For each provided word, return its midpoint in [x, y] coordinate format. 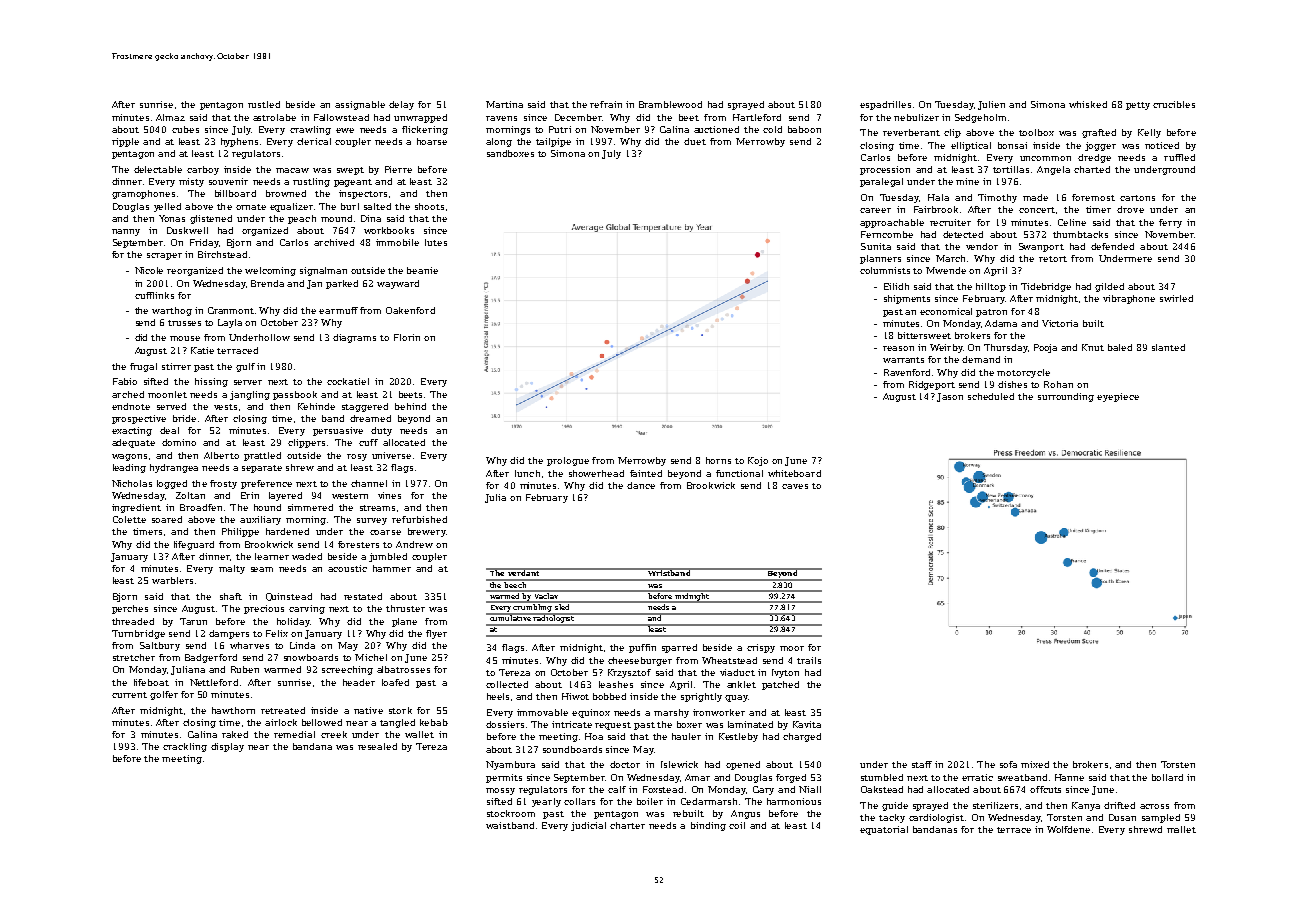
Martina [504, 104]
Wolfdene [1068, 829]
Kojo [758, 461]
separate [262, 469]
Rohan [1058, 384]
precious [264, 609]
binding [708, 826]
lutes [436, 242]
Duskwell [187, 230]
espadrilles [885, 105]
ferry [1170, 223]
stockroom [511, 813]
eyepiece [1118, 397]
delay [401, 105]
